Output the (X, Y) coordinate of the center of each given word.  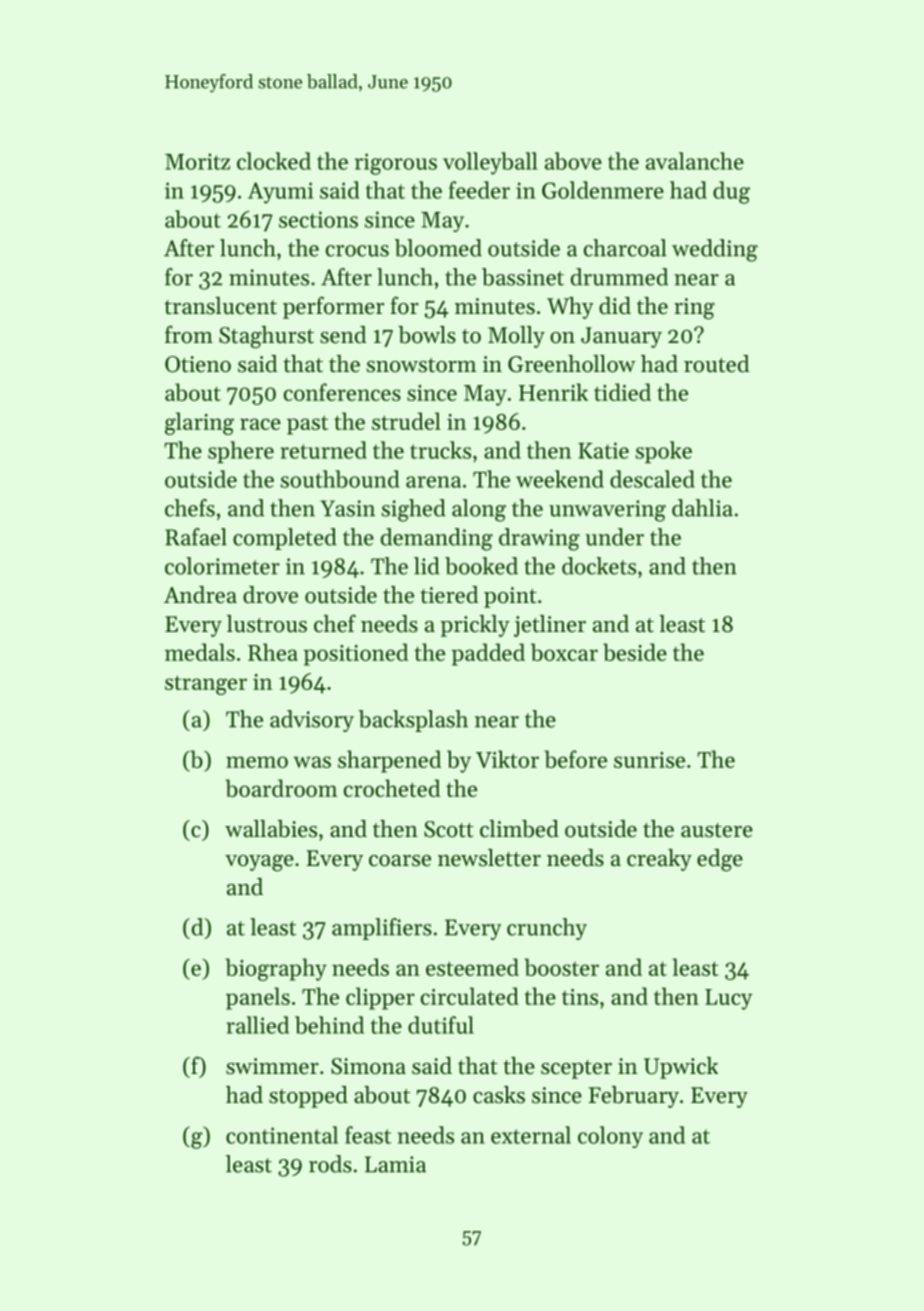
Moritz (197, 161)
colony (610, 1137)
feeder (479, 190)
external (531, 1135)
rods (330, 1164)
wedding (715, 250)
